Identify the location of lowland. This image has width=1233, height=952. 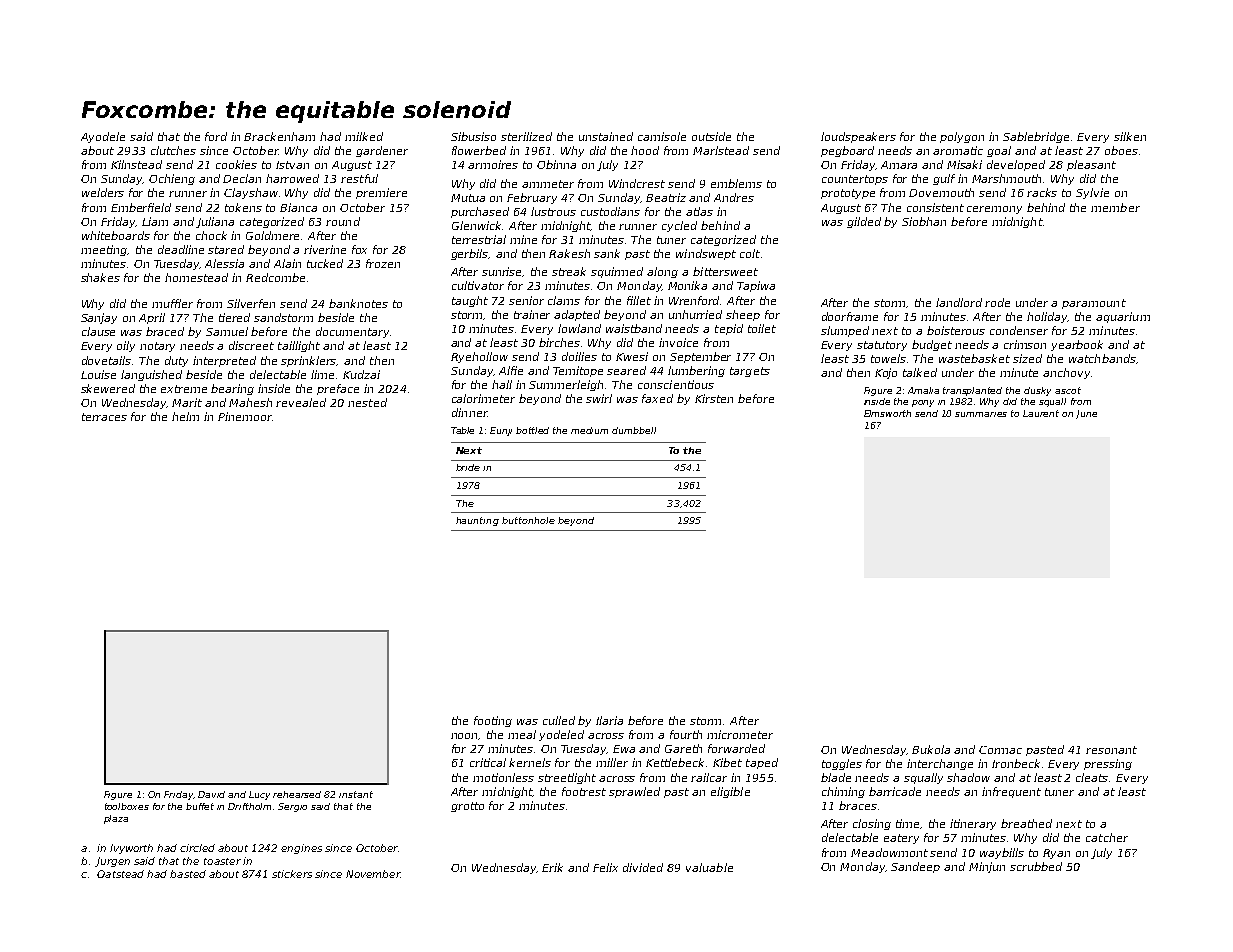
(579, 328).
